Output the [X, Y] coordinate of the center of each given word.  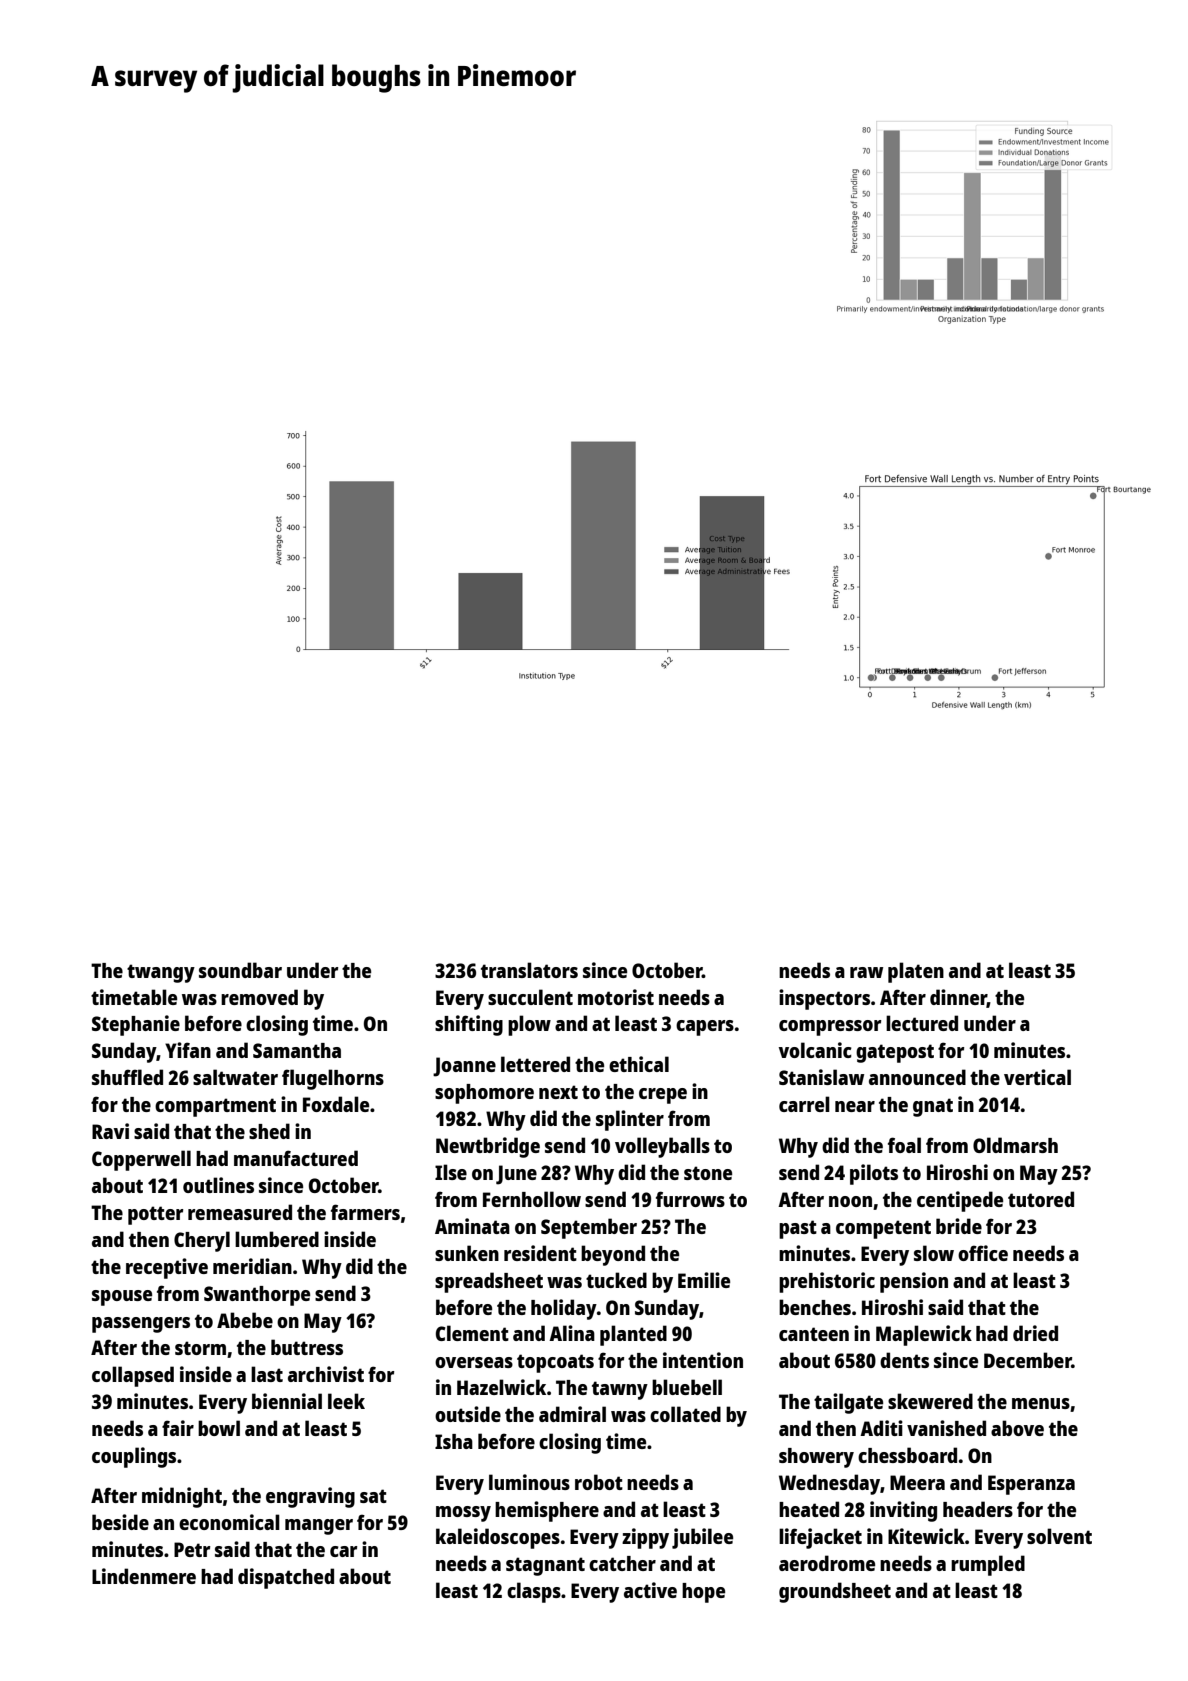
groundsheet [835, 1592]
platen [916, 972]
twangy [161, 973]
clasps [534, 1592]
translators [529, 970]
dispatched [286, 1578]
